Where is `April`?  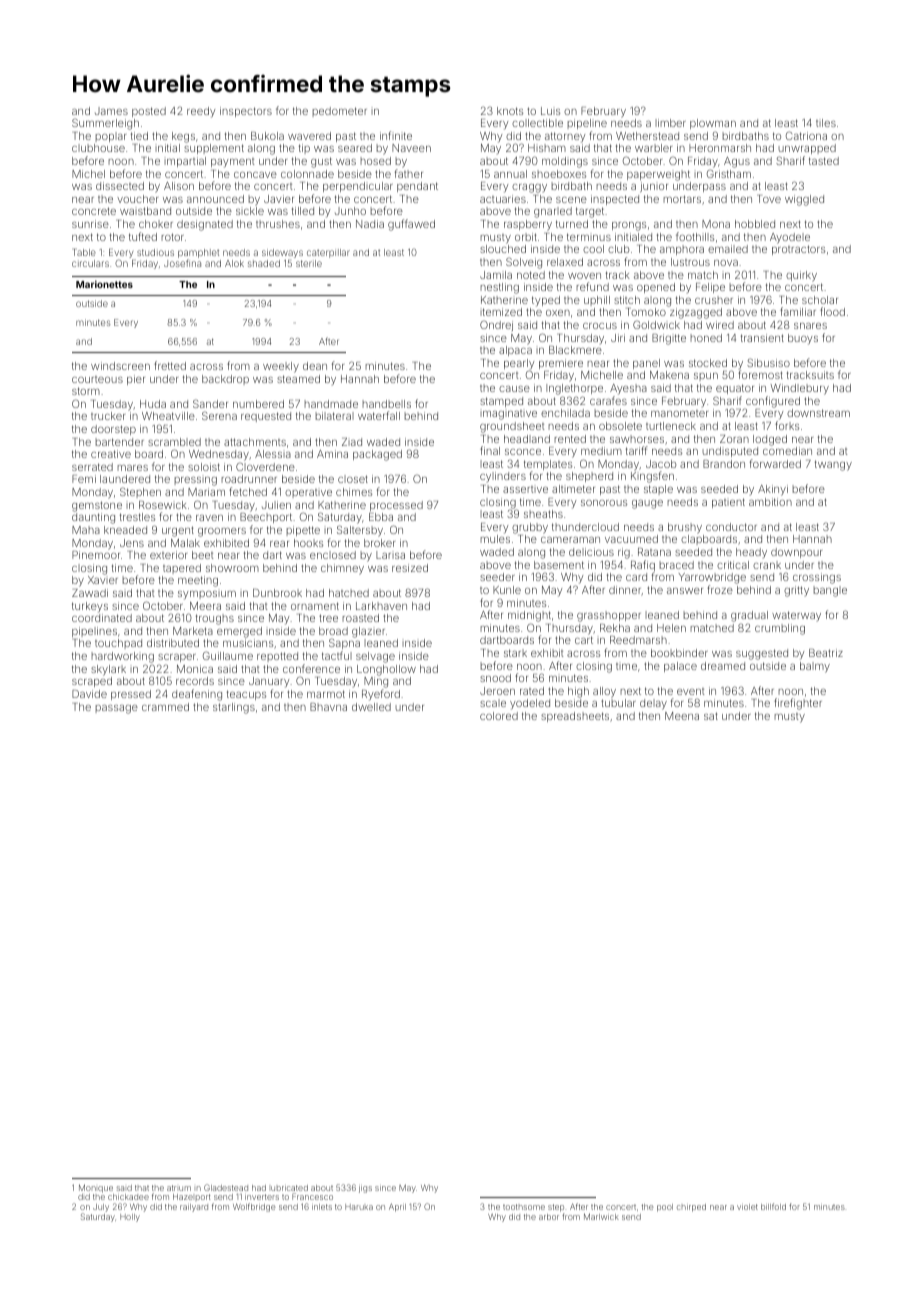 April is located at coordinates (397, 1208).
